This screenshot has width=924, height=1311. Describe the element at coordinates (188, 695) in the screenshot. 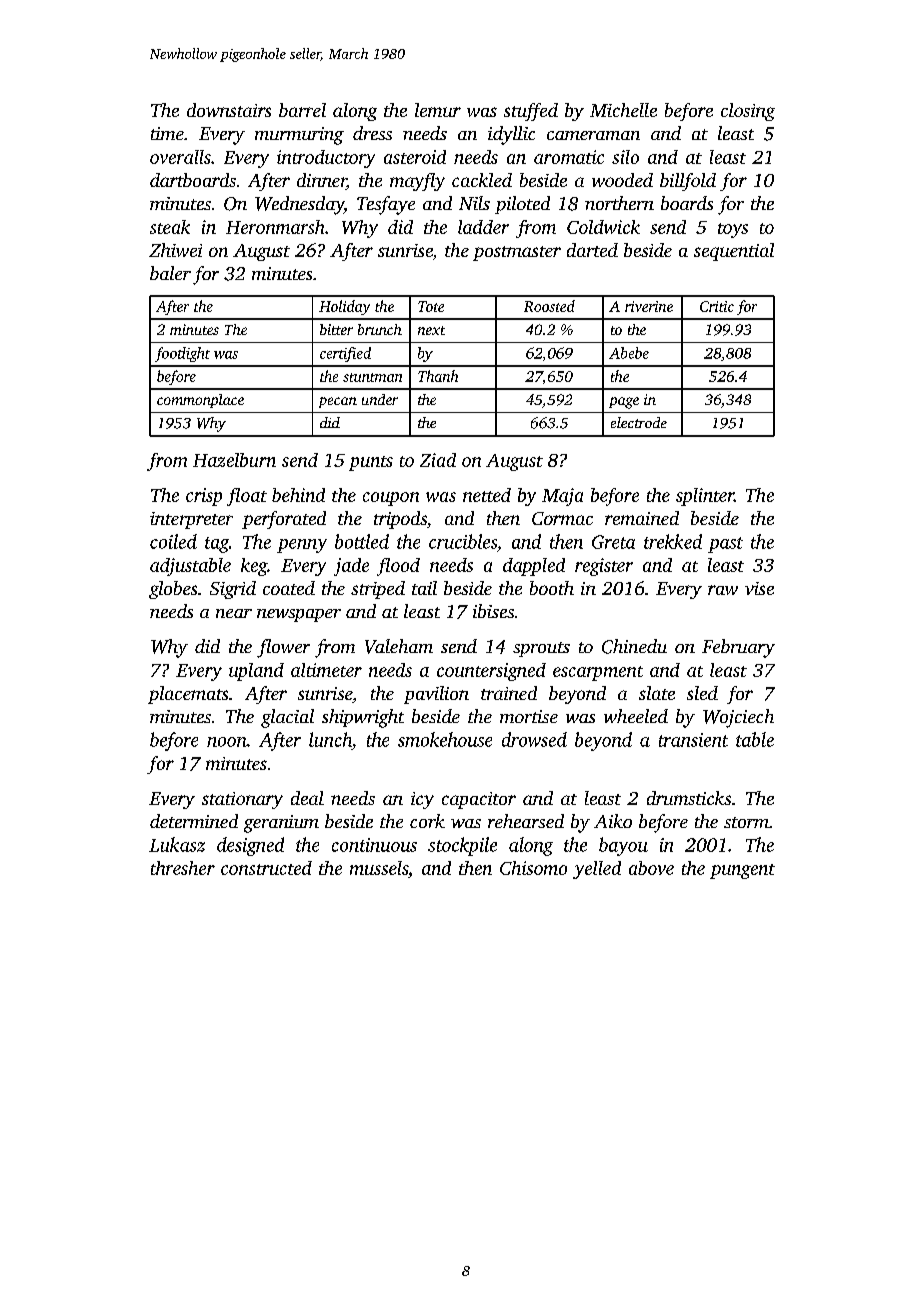

I see `placemats` at that location.
